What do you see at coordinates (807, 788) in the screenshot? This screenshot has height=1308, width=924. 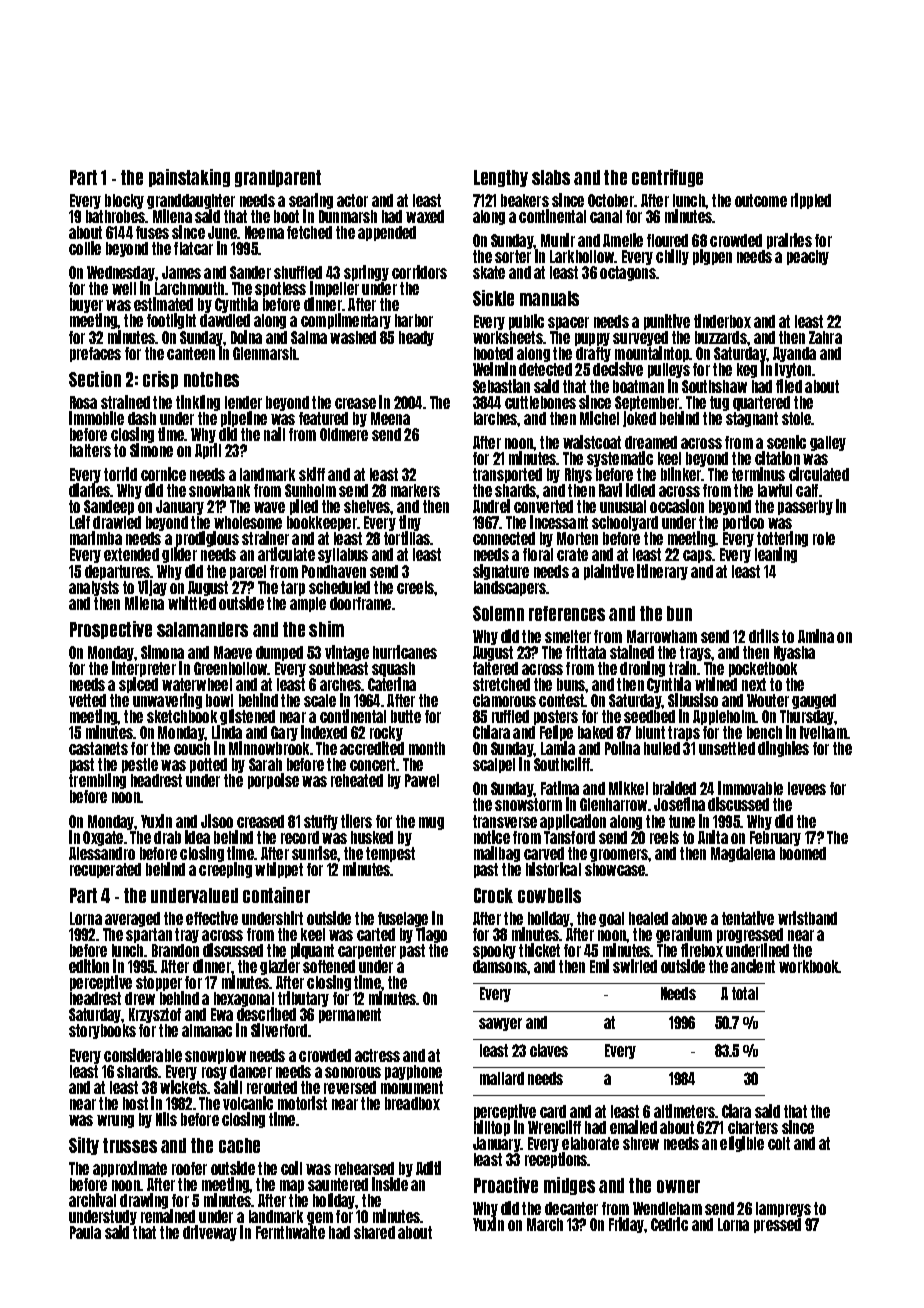 I see `levees` at bounding box center [807, 788].
